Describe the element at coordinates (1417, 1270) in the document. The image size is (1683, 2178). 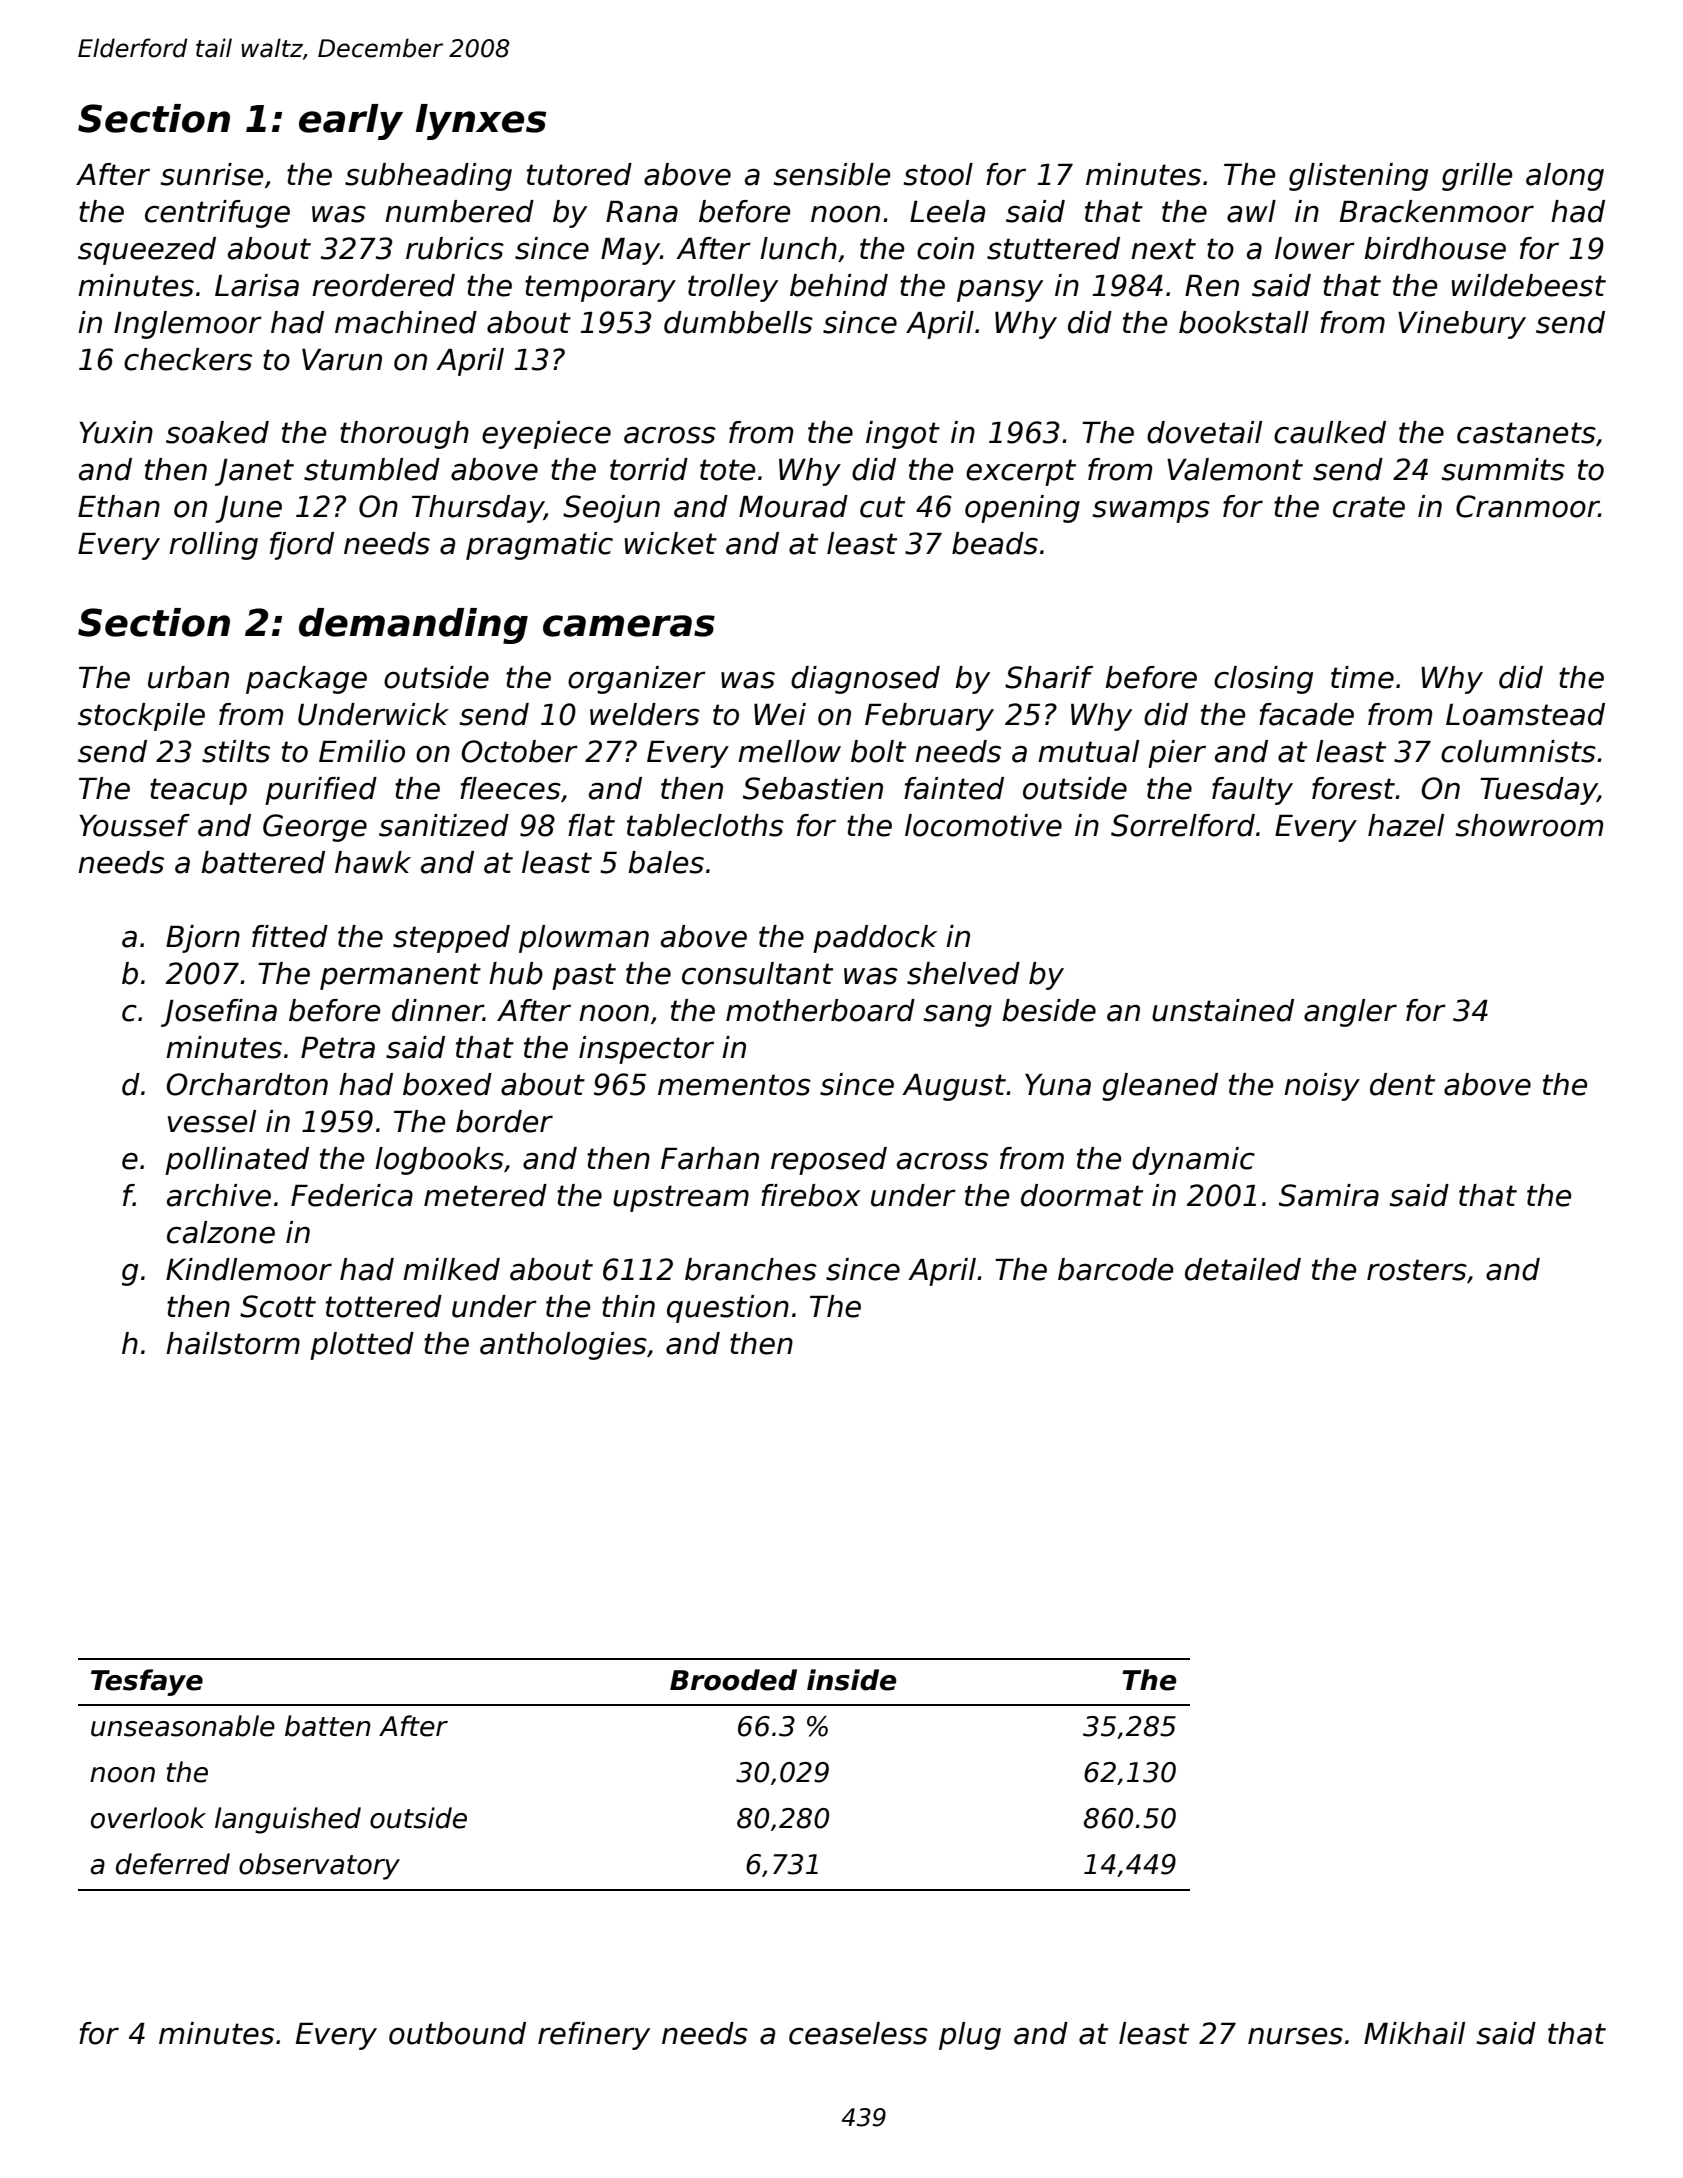
I see `rosters` at that location.
